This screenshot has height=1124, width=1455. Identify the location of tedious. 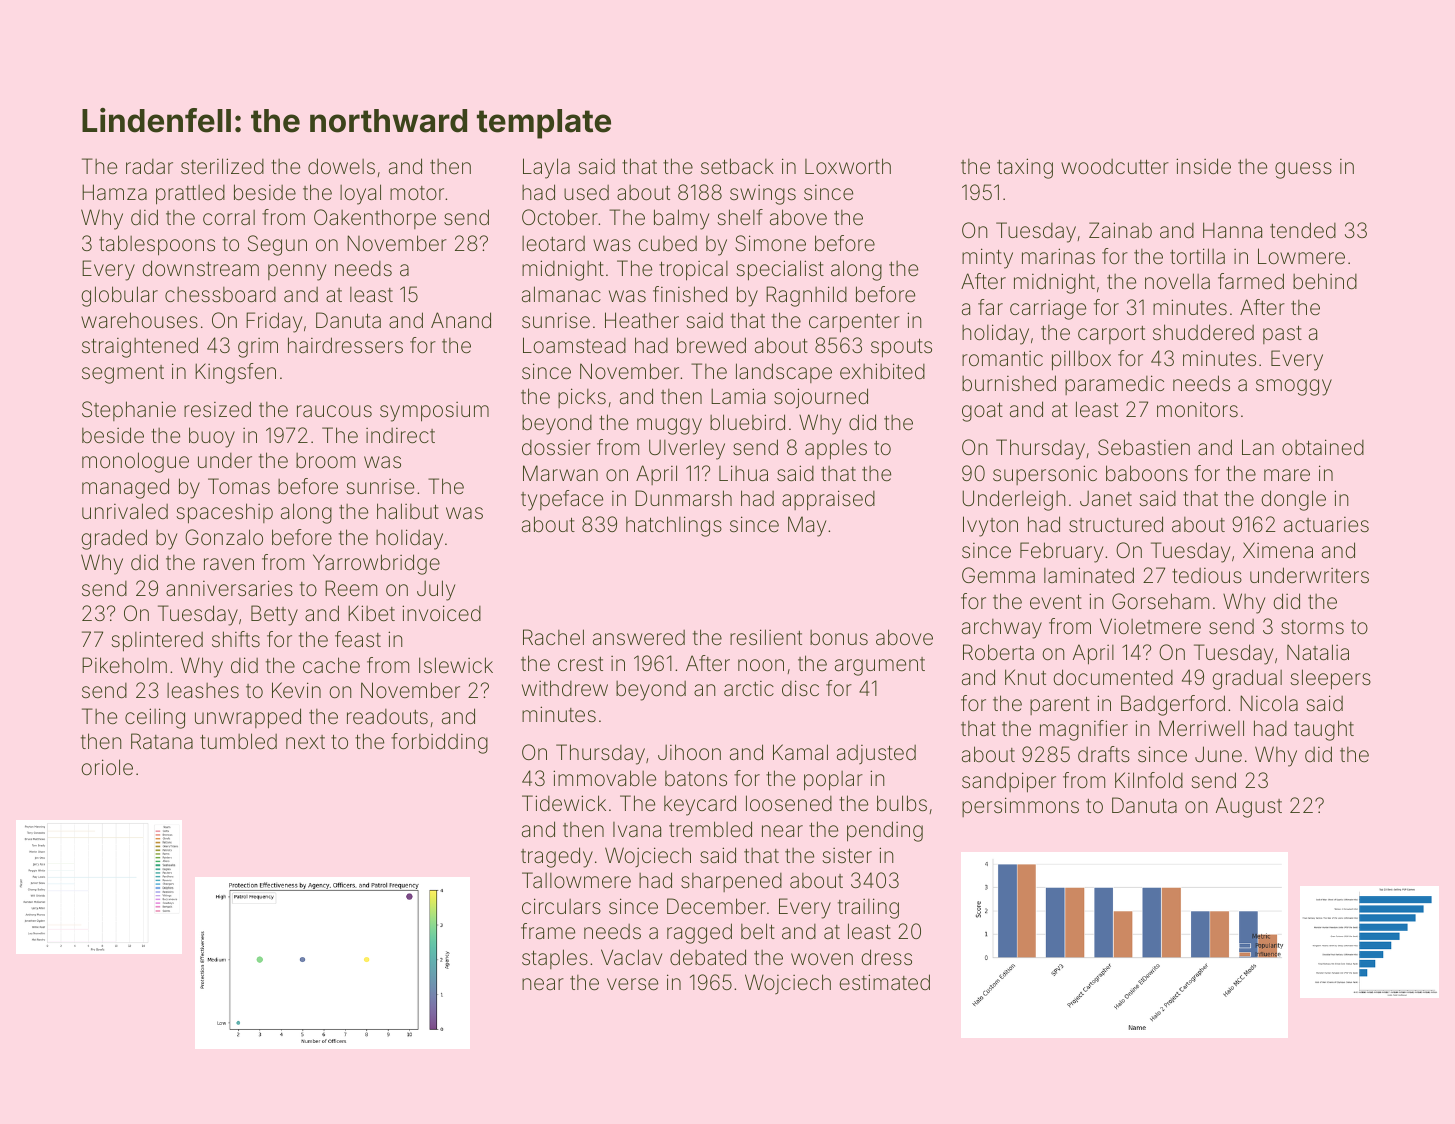
(1207, 575).
